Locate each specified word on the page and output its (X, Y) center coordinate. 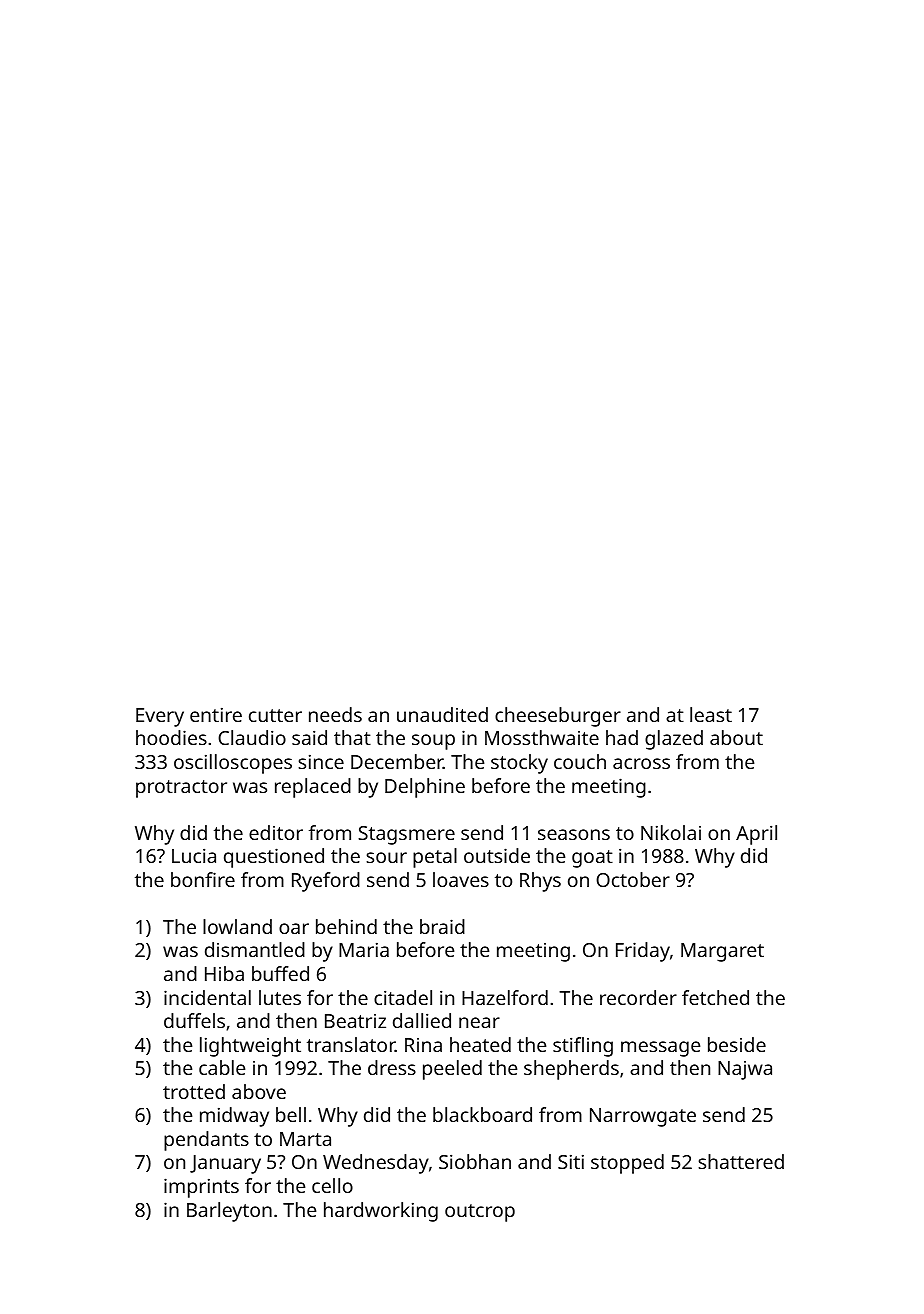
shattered (741, 1161)
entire (216, 714)
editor (276, 832)
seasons (574, 834)
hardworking (381, 1212)
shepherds (571, 1070)
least (711, 714)
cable (222, 1067)
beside (737, 1044)
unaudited (442, 714)
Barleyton (229, 1212)
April (756, 835)
